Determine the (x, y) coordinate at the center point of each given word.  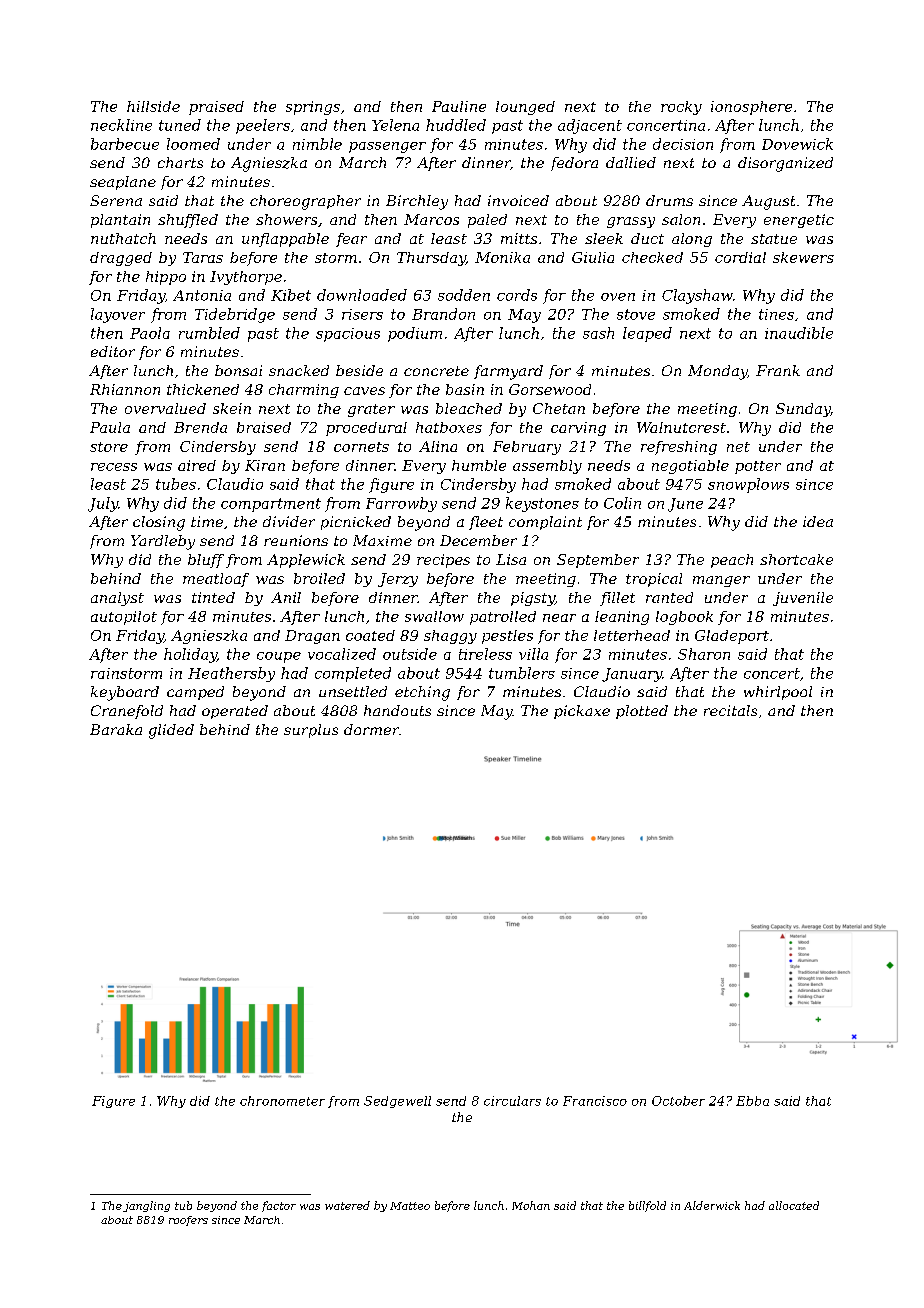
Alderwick (712, 1205)
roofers (188, 1221)
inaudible (799, 333)
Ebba (752, 1101)
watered (347, 1205)
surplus (311, 731)
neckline (121, 125)
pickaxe (582, 712)
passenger (387, 147)
